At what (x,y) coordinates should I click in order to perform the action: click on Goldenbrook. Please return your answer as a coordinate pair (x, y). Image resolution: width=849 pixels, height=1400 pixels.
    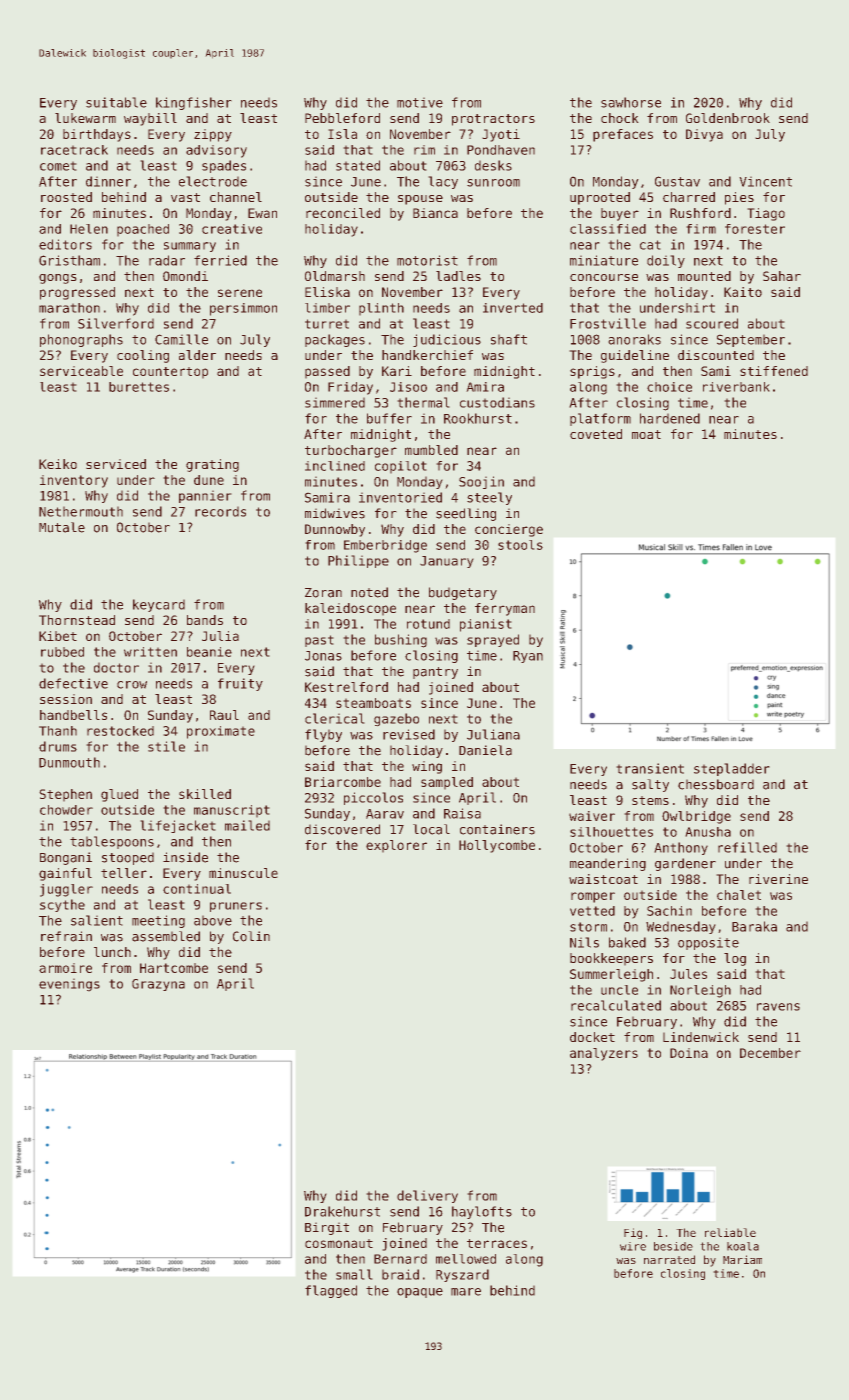
    Looking at the image, I should click on (728, 118).
